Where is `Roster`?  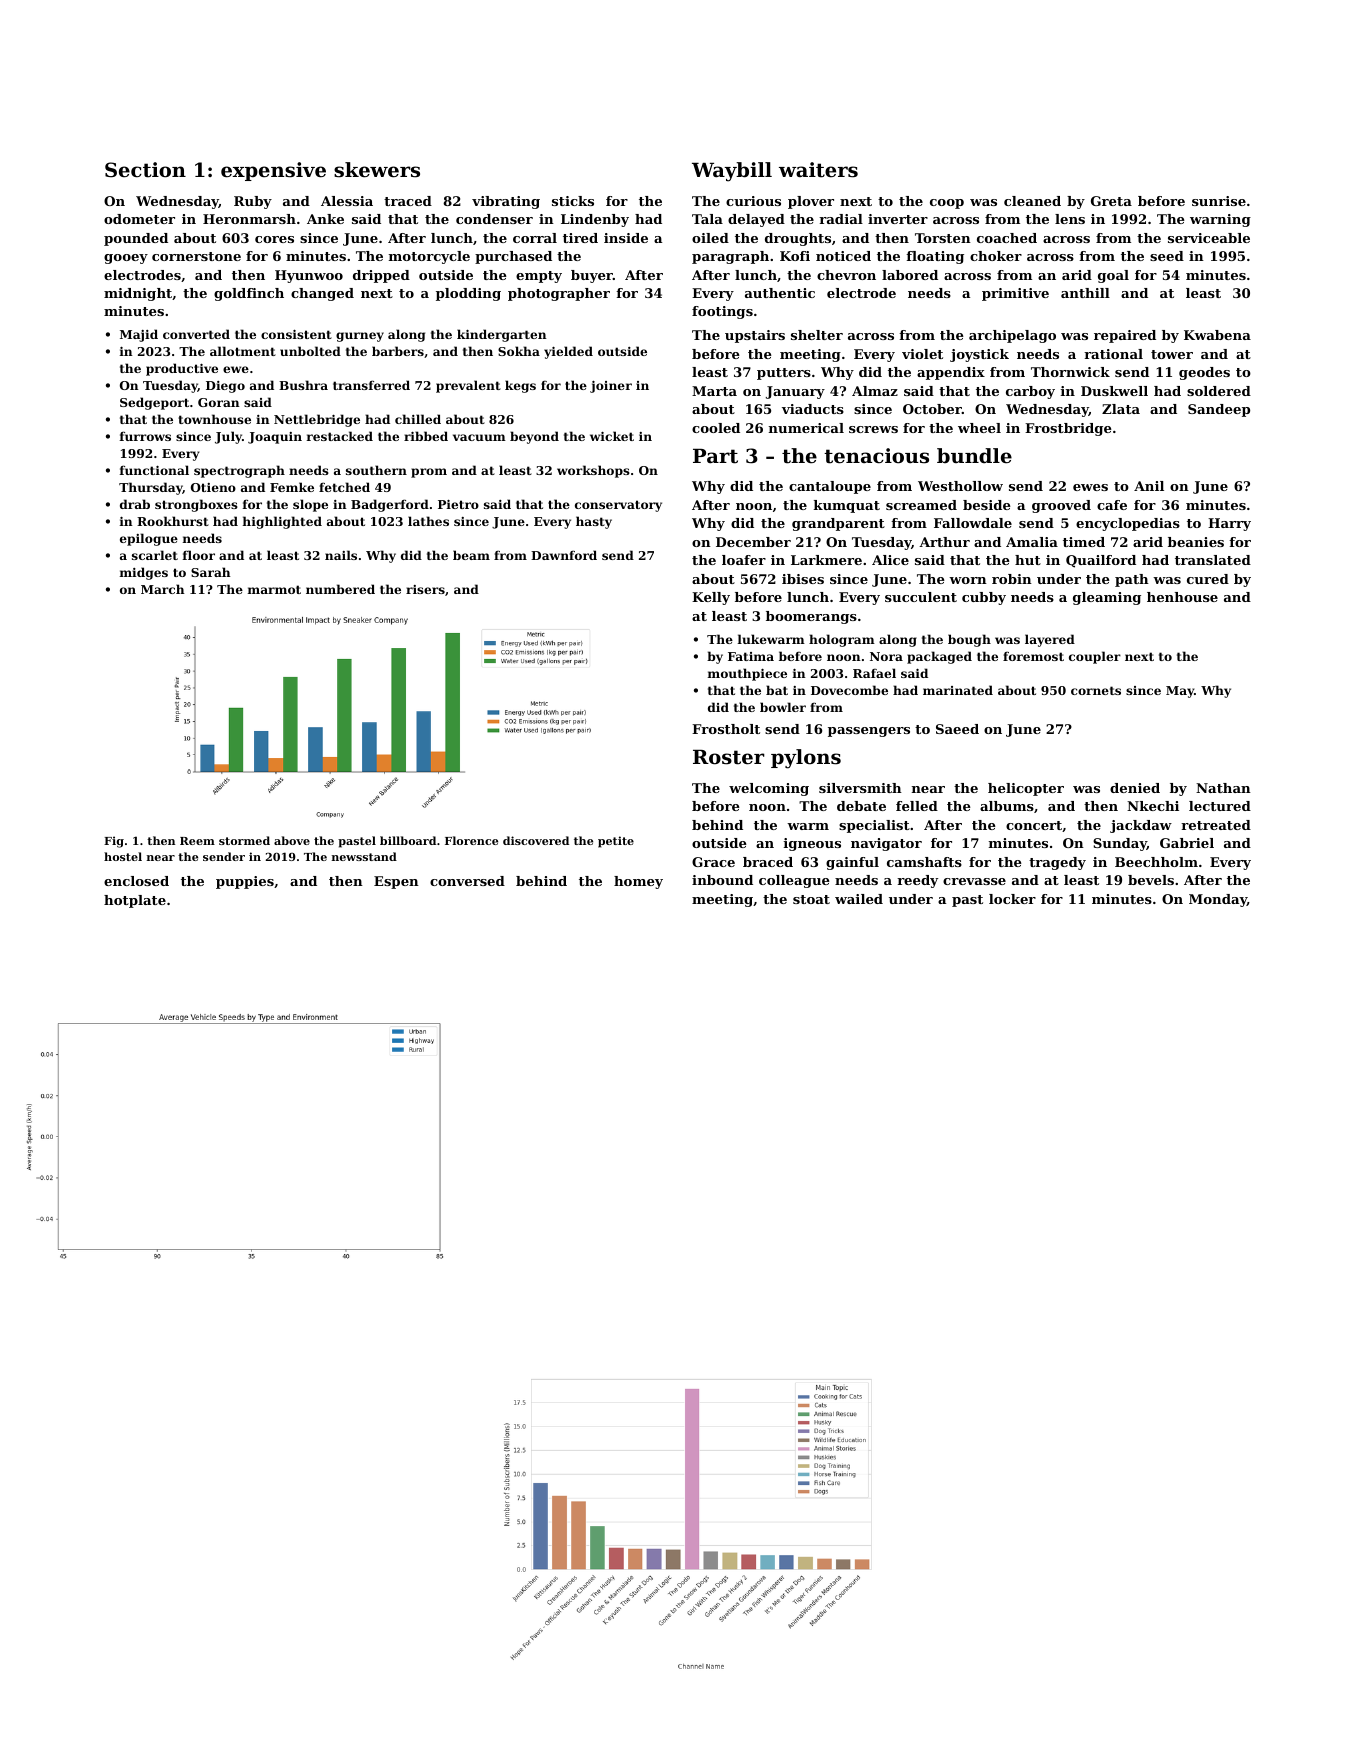 Roster is located at coordinates (729, 757).
